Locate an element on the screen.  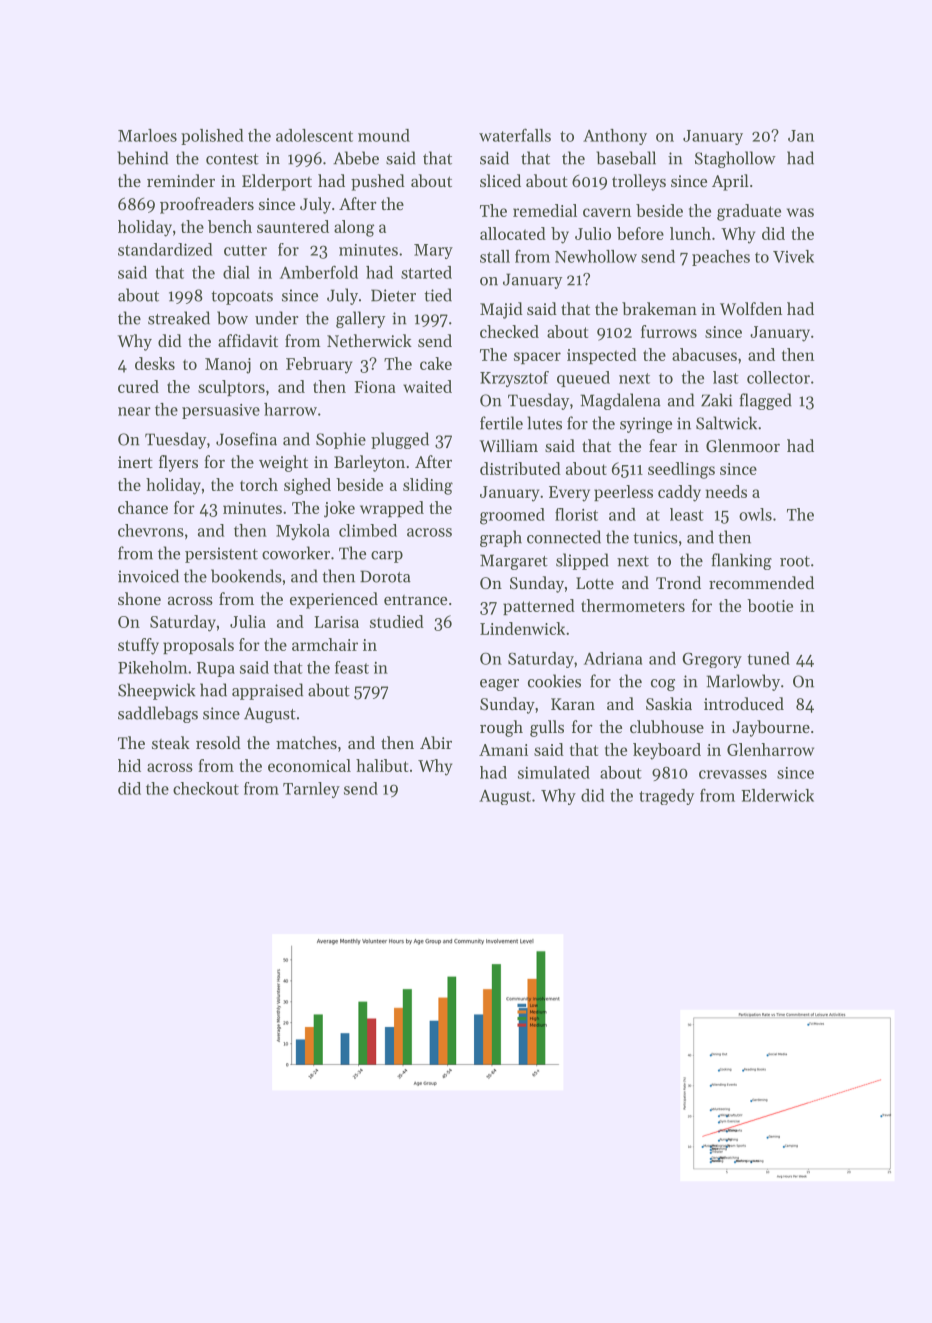
checkout is located at coordinates (206, 788).
